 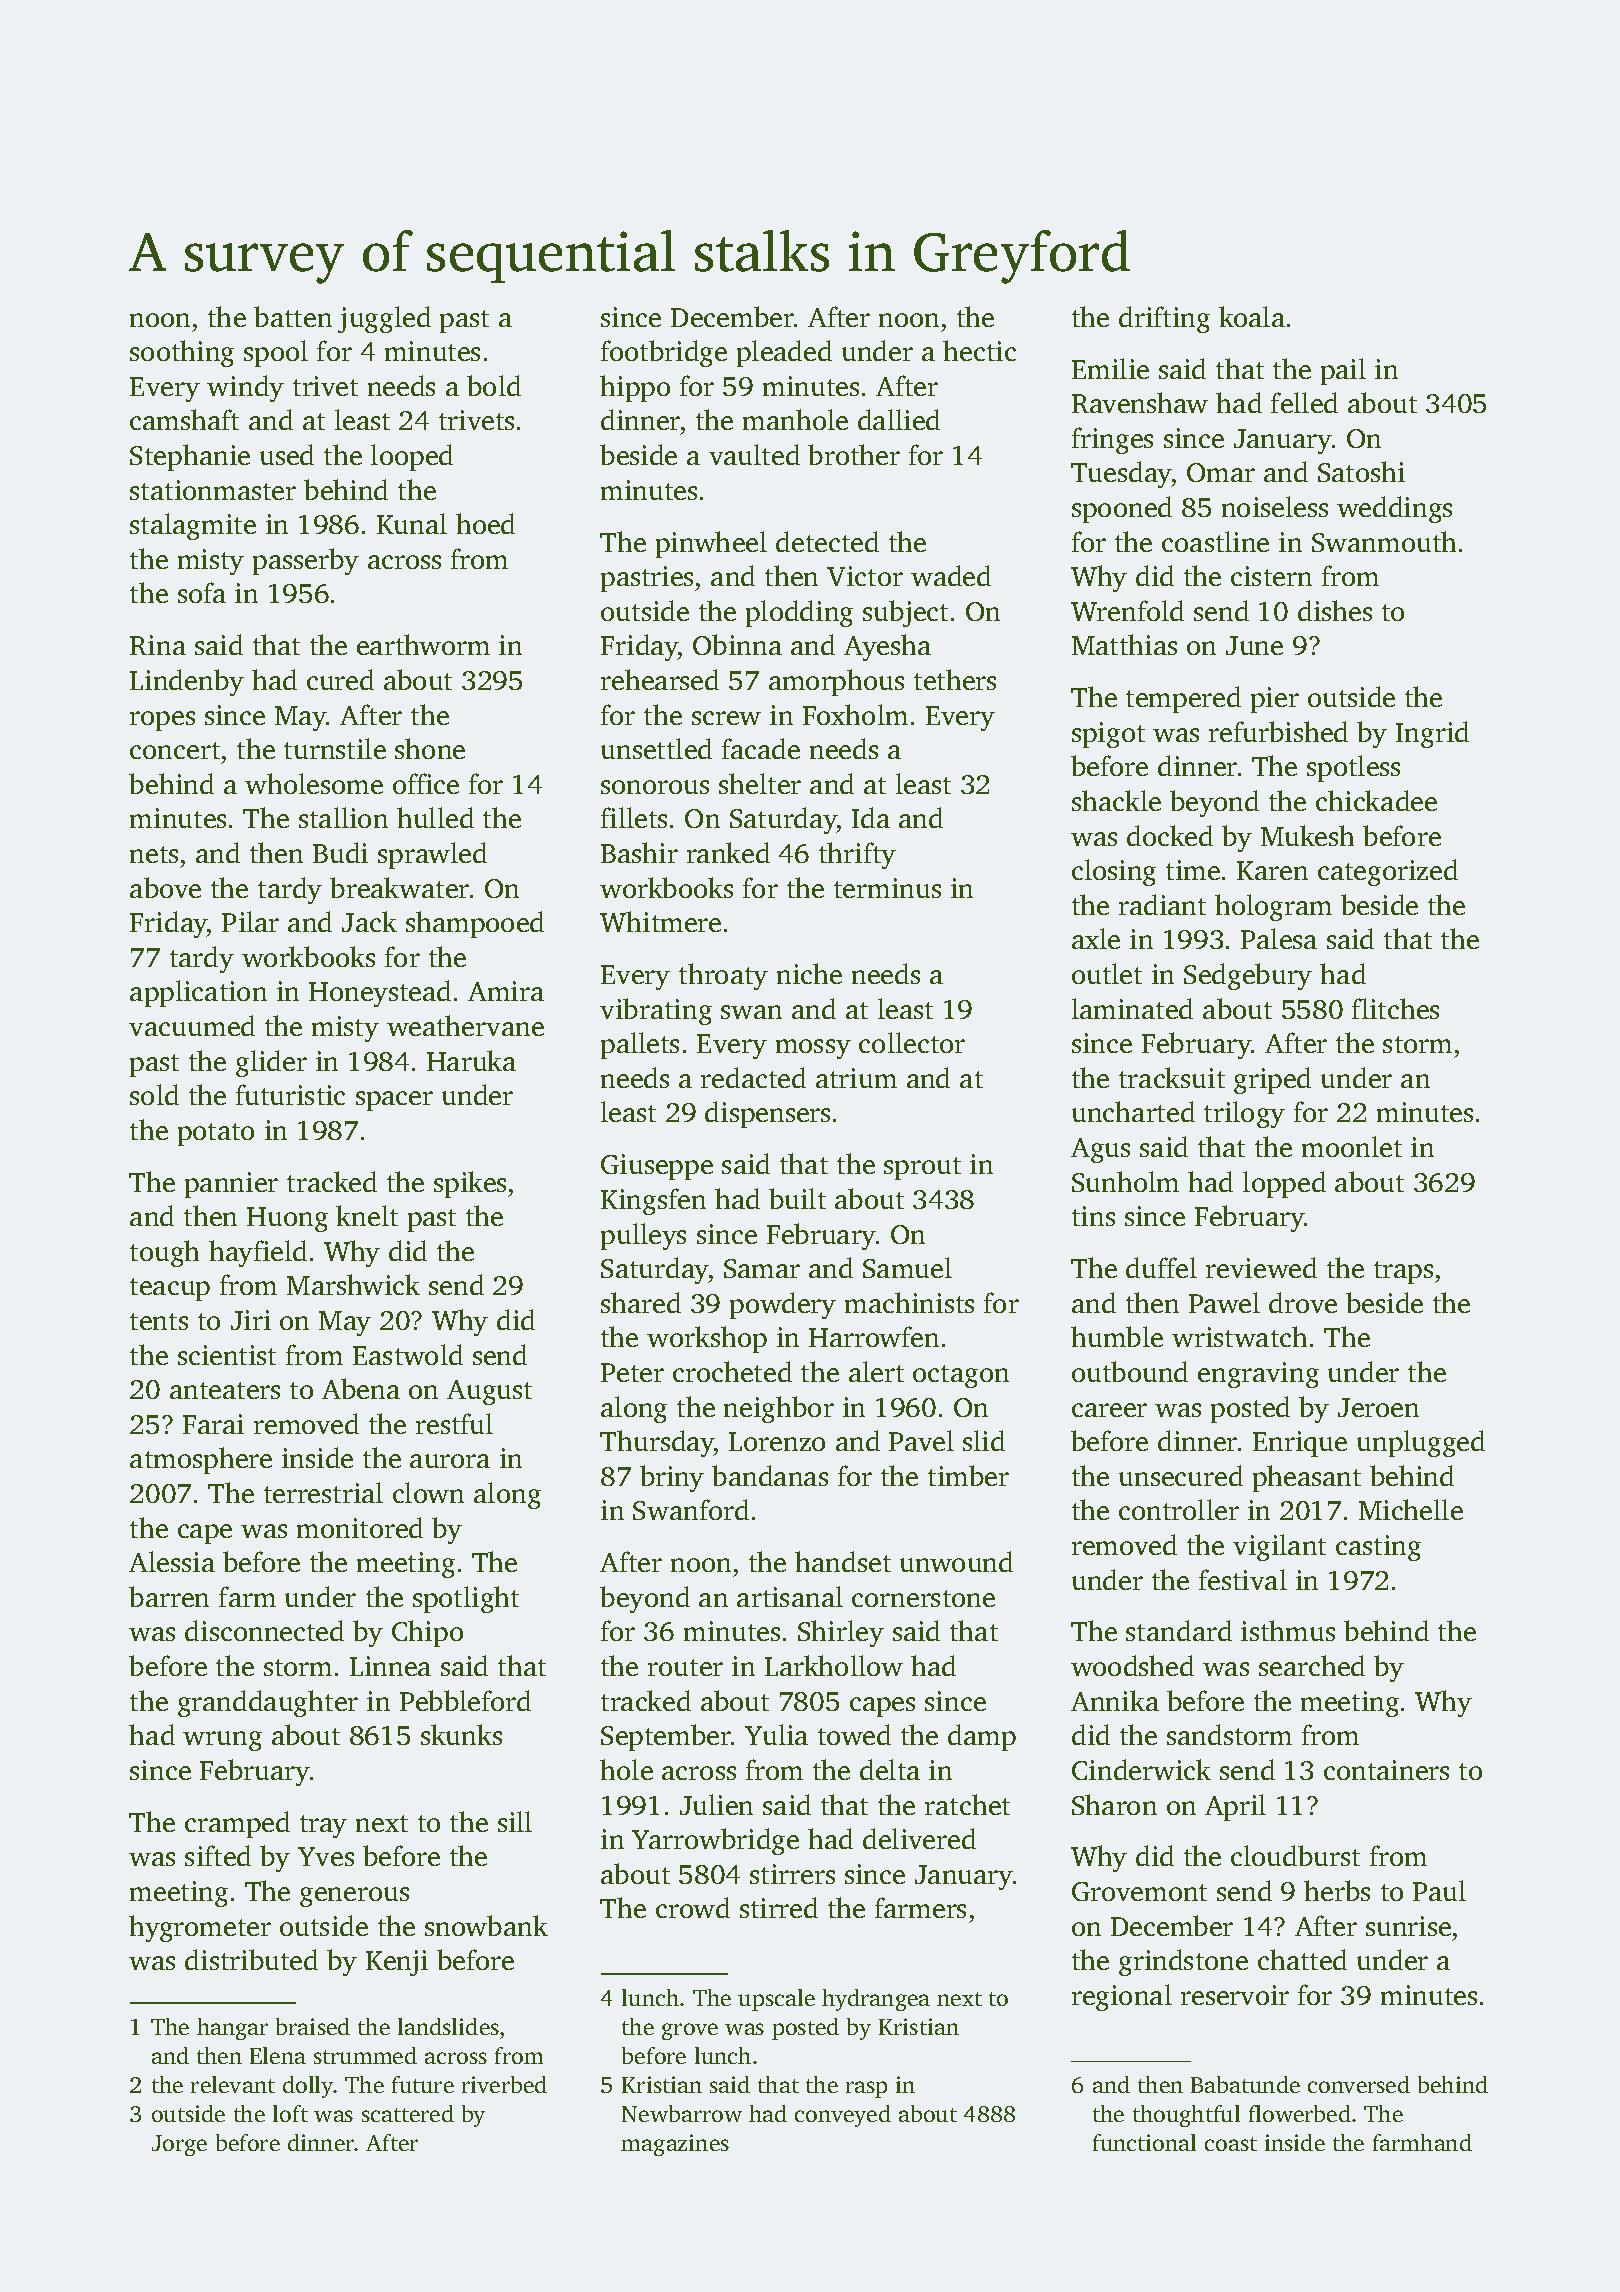 What do you see at coordinates (233, 2084) in the image?
I see `relevant` at bounding box center [233, 2084].
